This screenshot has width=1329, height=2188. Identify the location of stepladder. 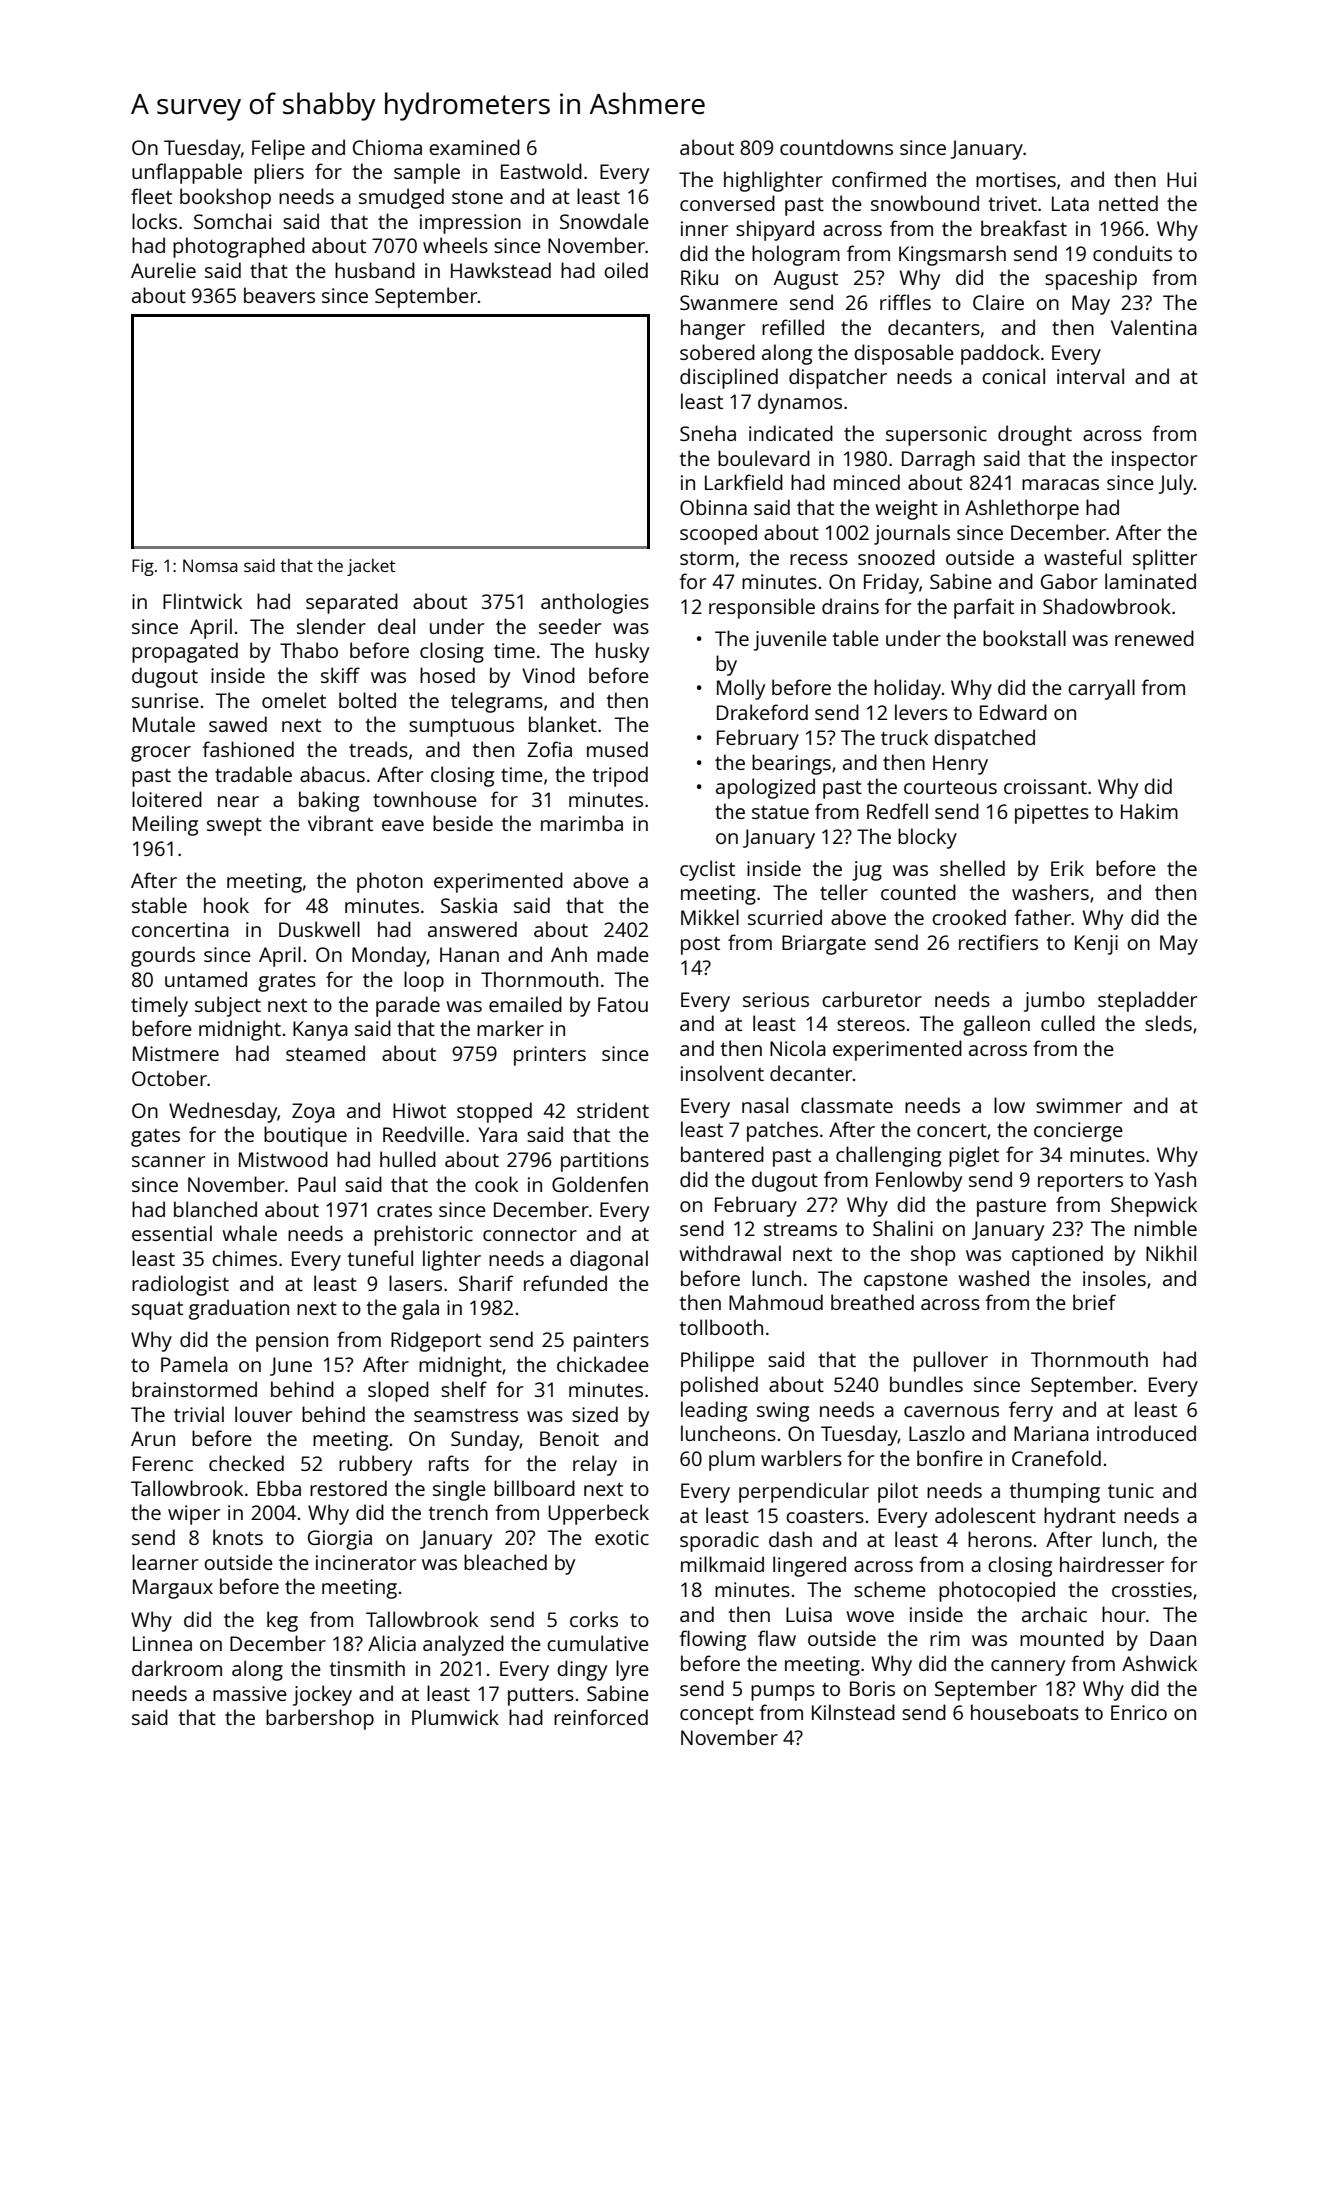
(1147, 1001).
